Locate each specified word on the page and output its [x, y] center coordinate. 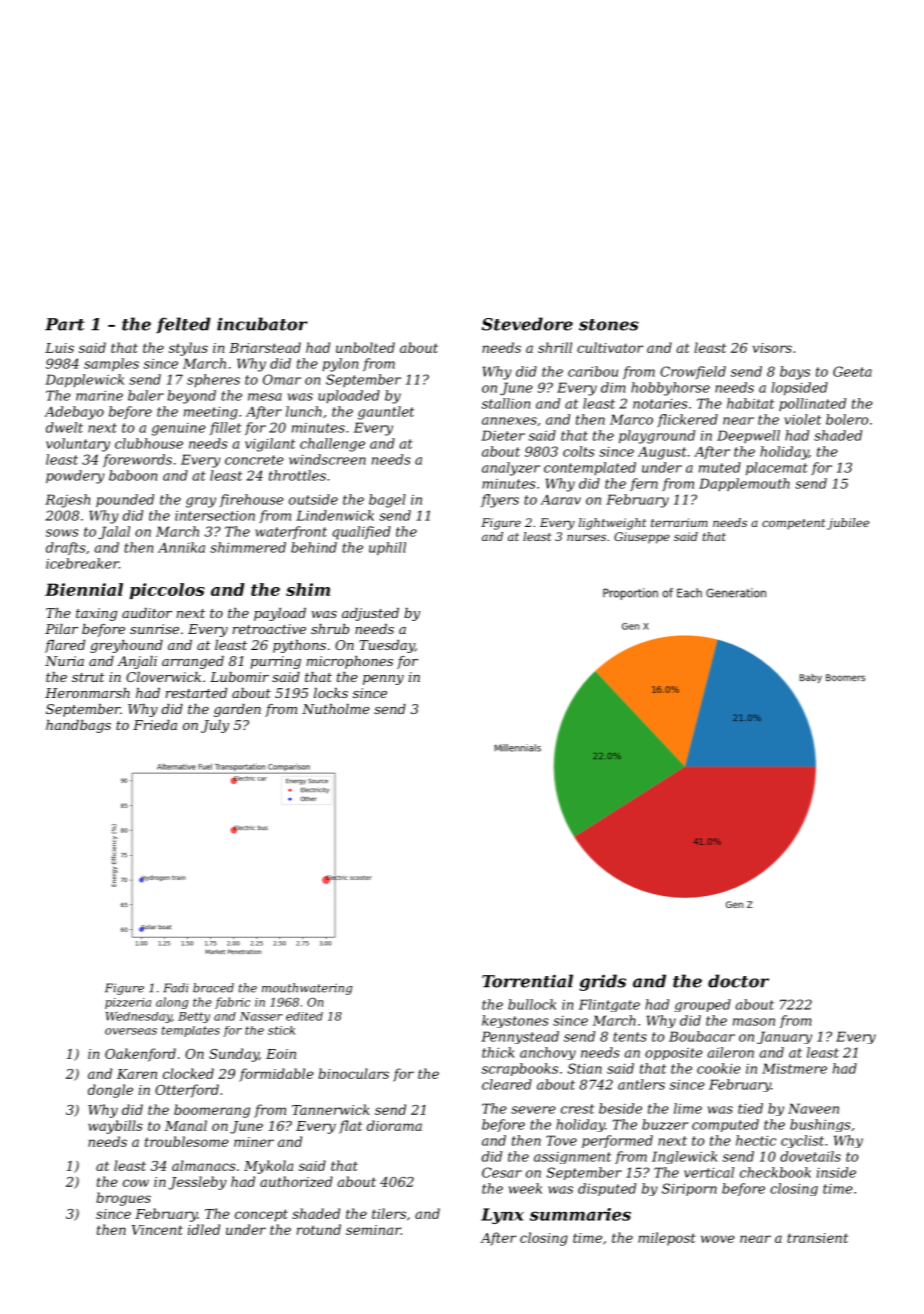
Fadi [175, 988]
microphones [350, 662]
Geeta [852, 371]
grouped [703, 1005]
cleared [507, 1084]
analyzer [511, 469]
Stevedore [527, 324]
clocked [188, 1073]
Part [64, 324]
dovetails [810, 1156]
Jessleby [197, 1183]
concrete [254, 460]
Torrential [527, 981]
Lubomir [239, 677]
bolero [847, 419]
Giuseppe [642, 538]
